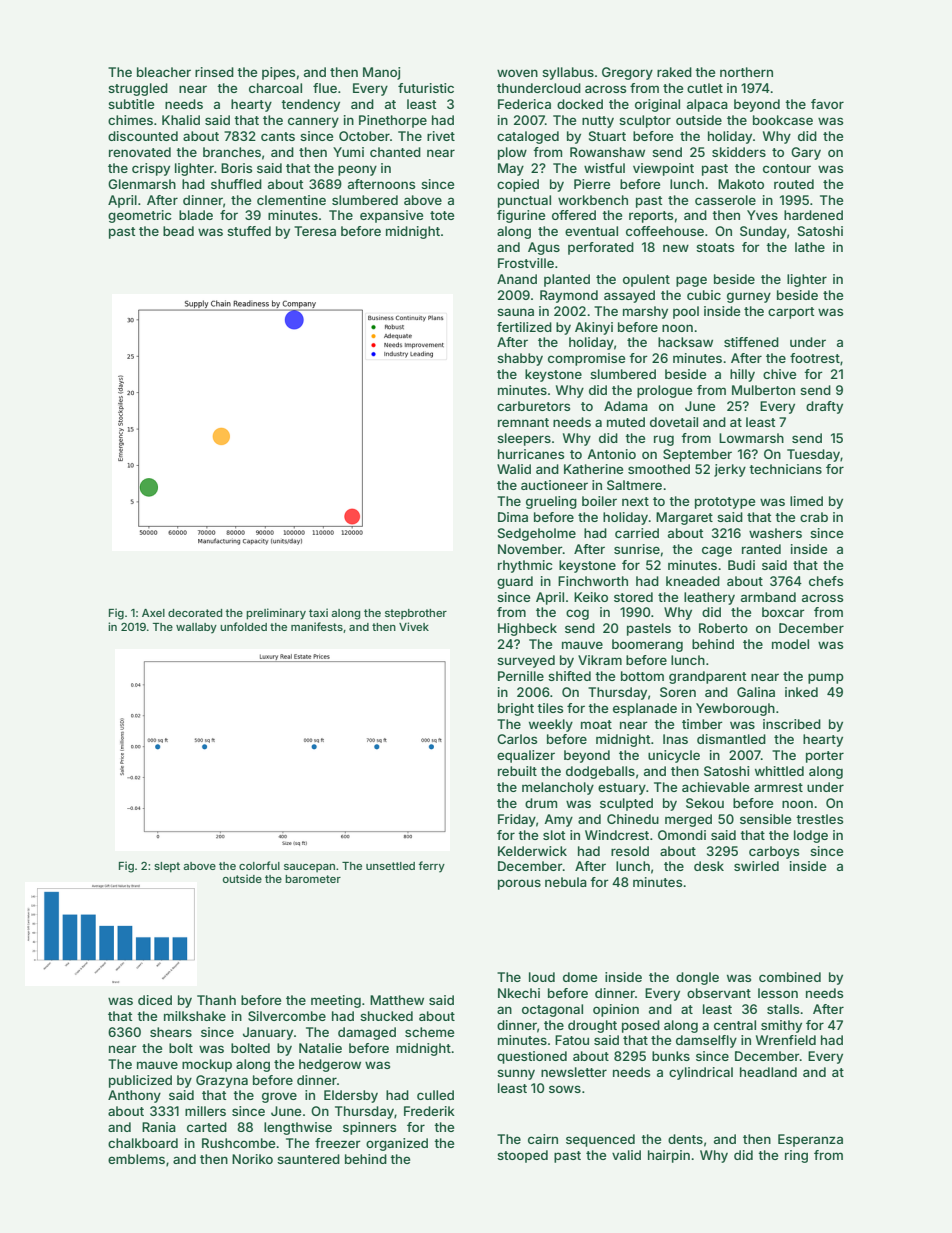  What do you see at coordinates (517, 73) in the page?
I see `woven` at bounding box center [517, 73].
